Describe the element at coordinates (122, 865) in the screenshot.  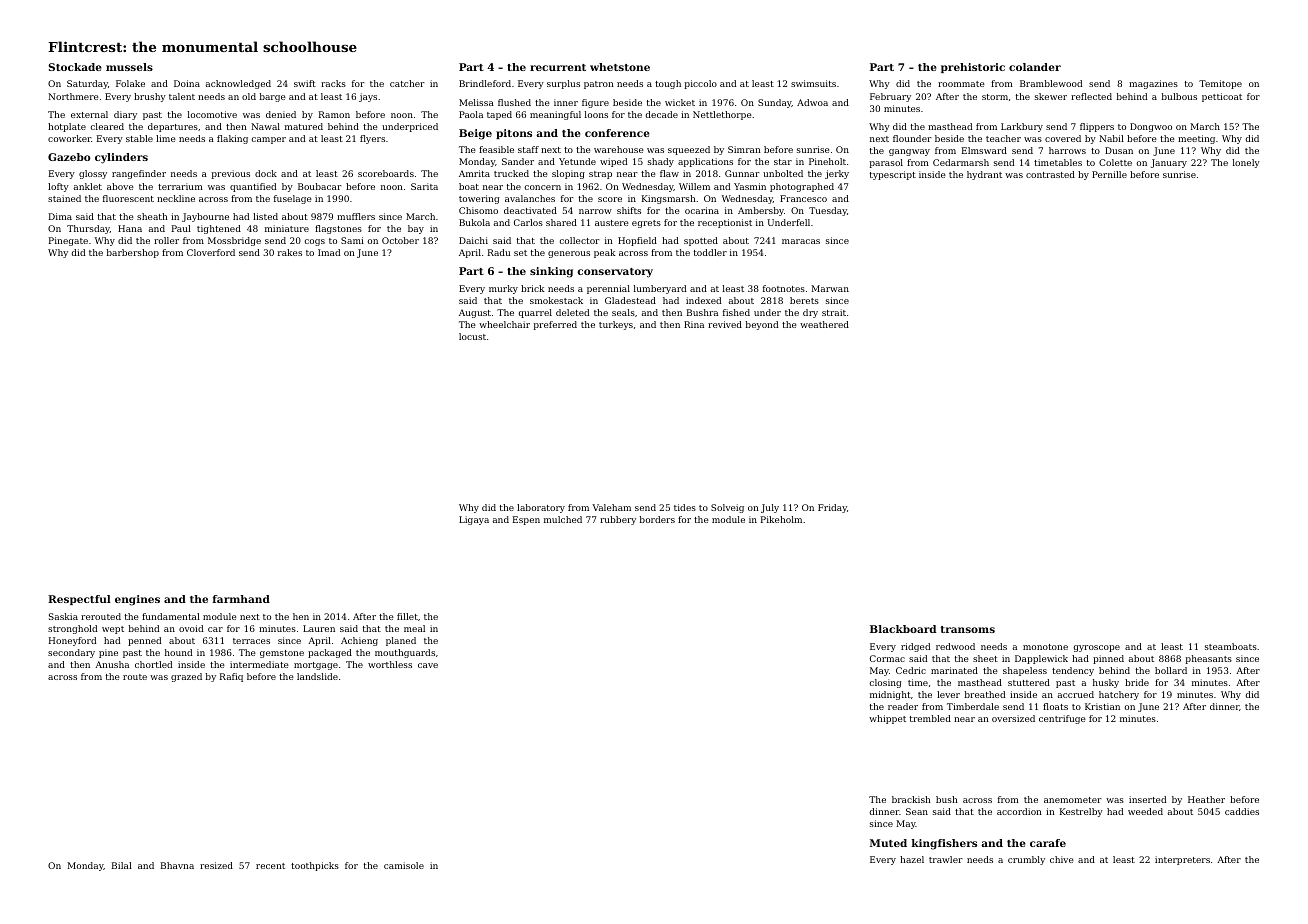
I see `Bilal` at that location.
